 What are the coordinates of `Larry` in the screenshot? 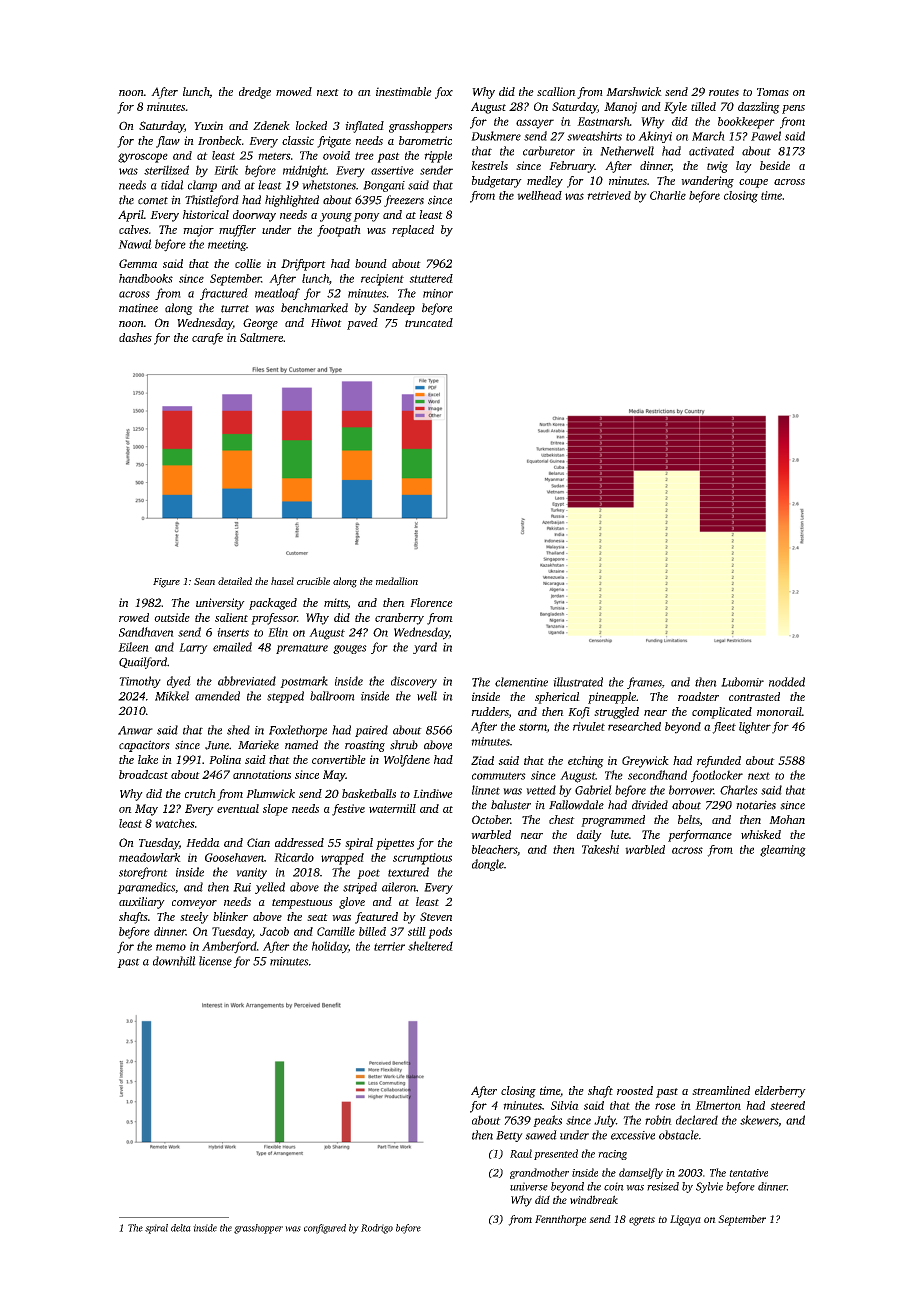 It's located at (193, 648).
